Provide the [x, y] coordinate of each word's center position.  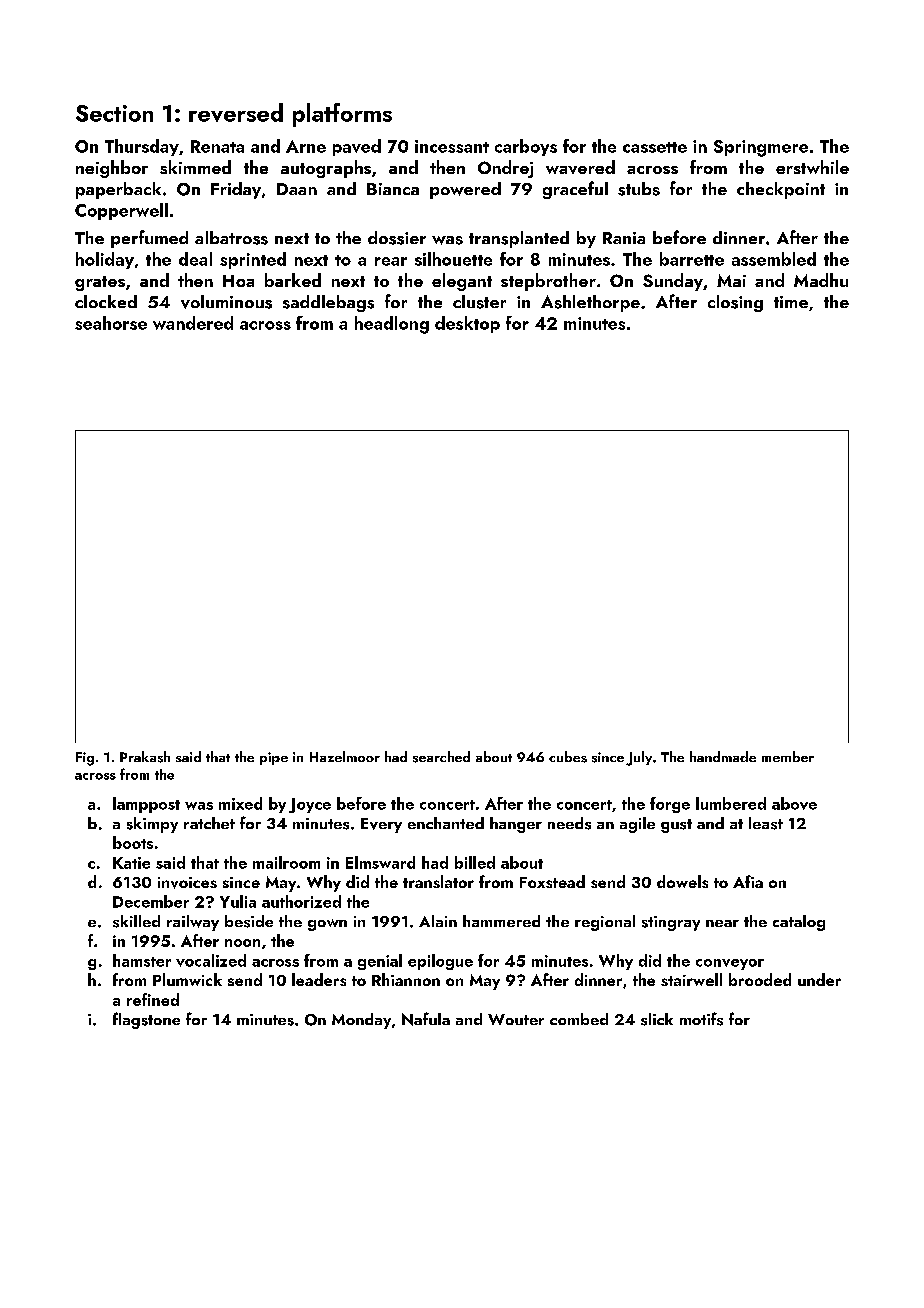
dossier [397, 238]
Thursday [142, 147]
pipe [274, 758]
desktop [467, 324]
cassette [655, 147]
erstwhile [812, 167]
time [791, 302]
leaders [319, 979]
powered [465, 190]
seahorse [111, 323]
